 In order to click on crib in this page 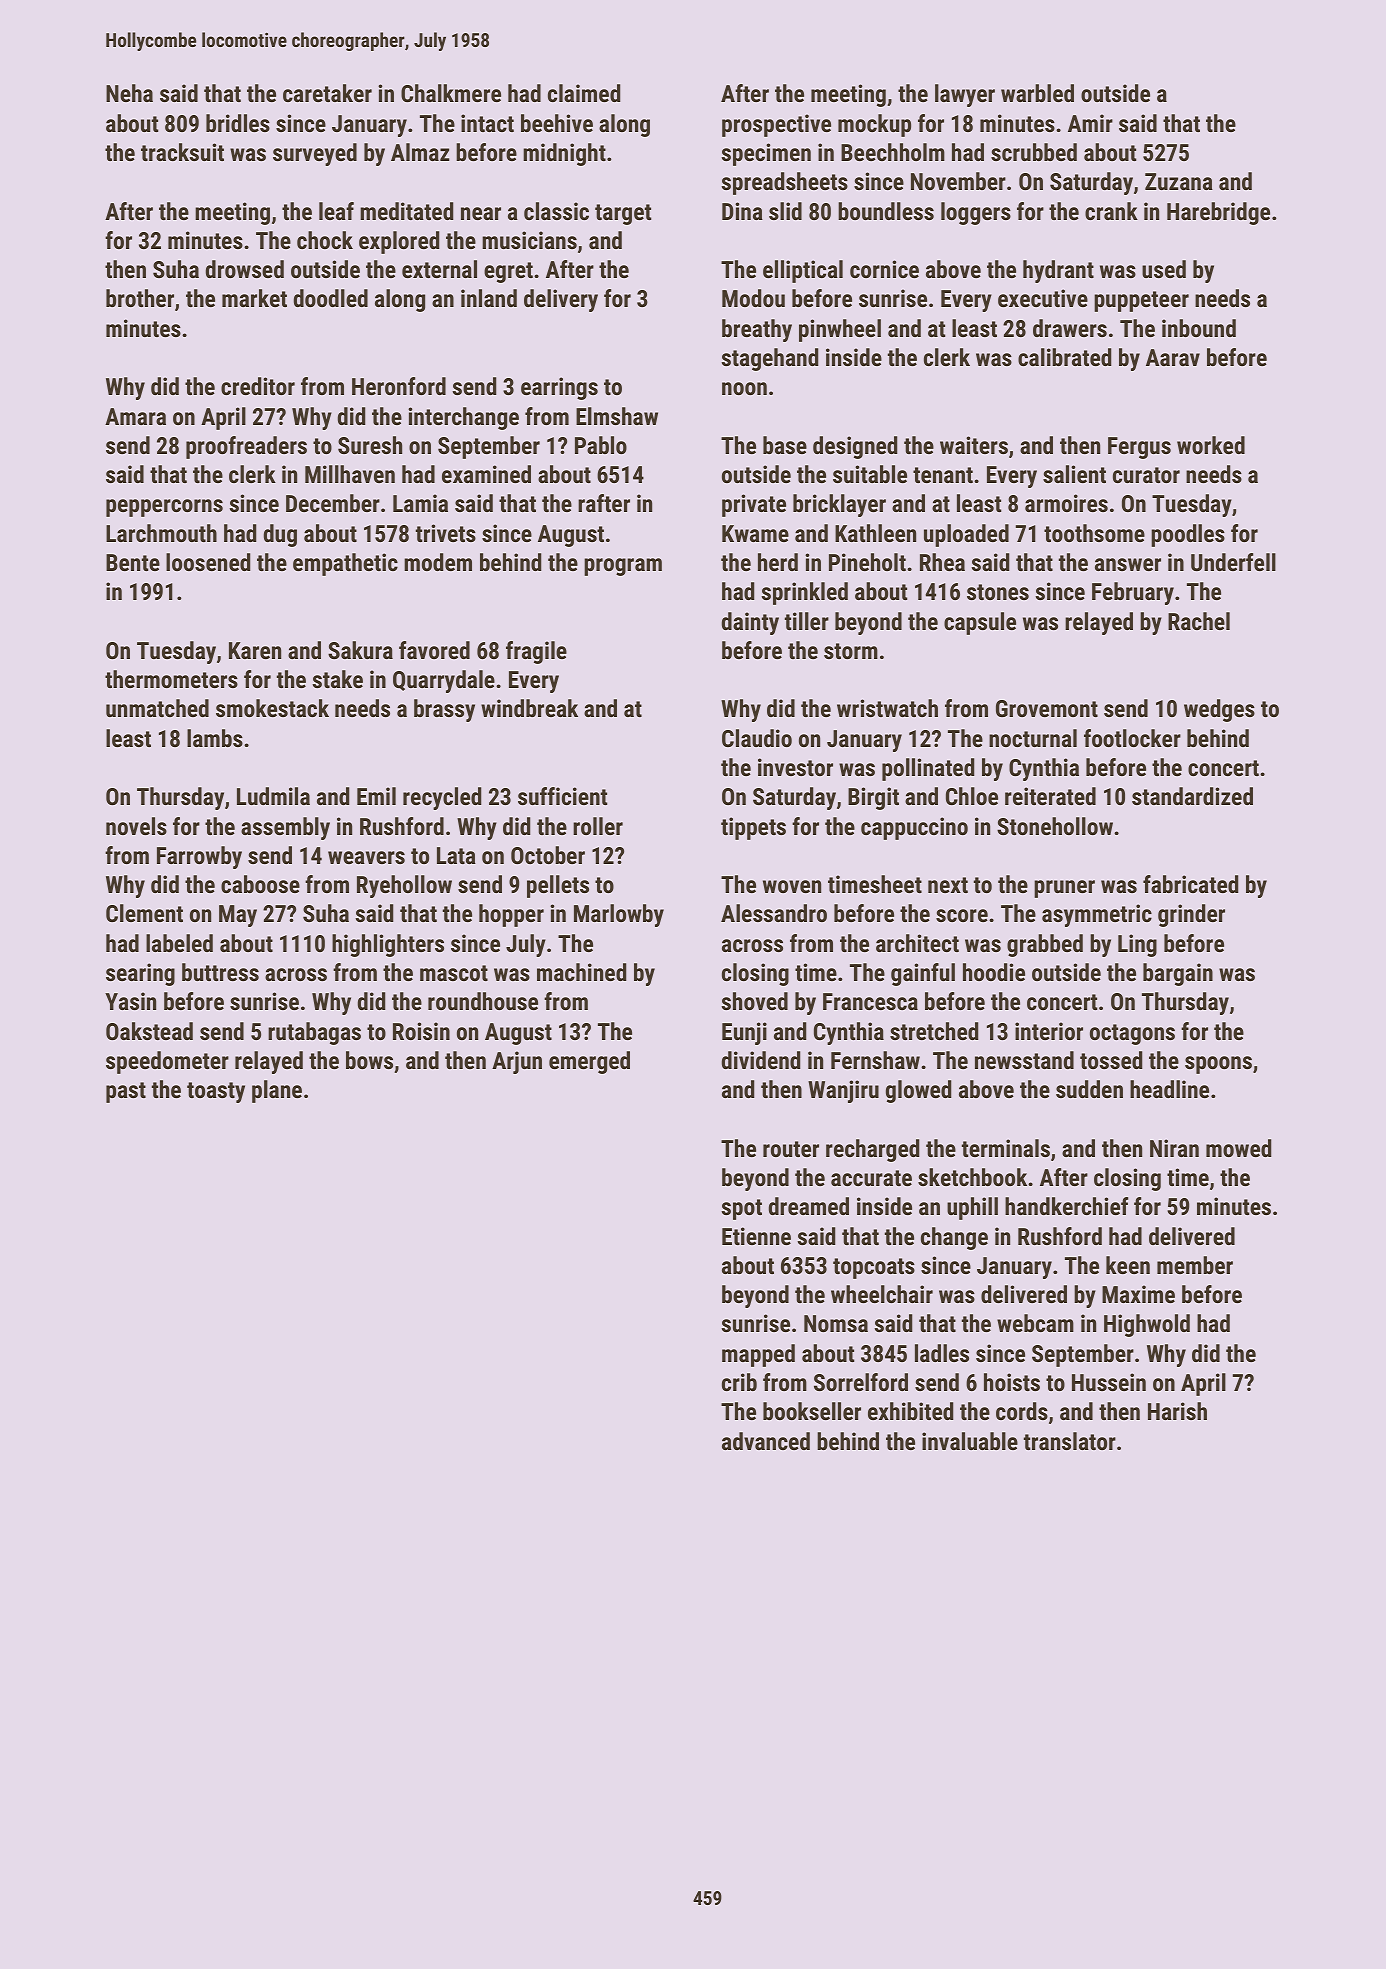, I will do `click(739, 1382)`.
